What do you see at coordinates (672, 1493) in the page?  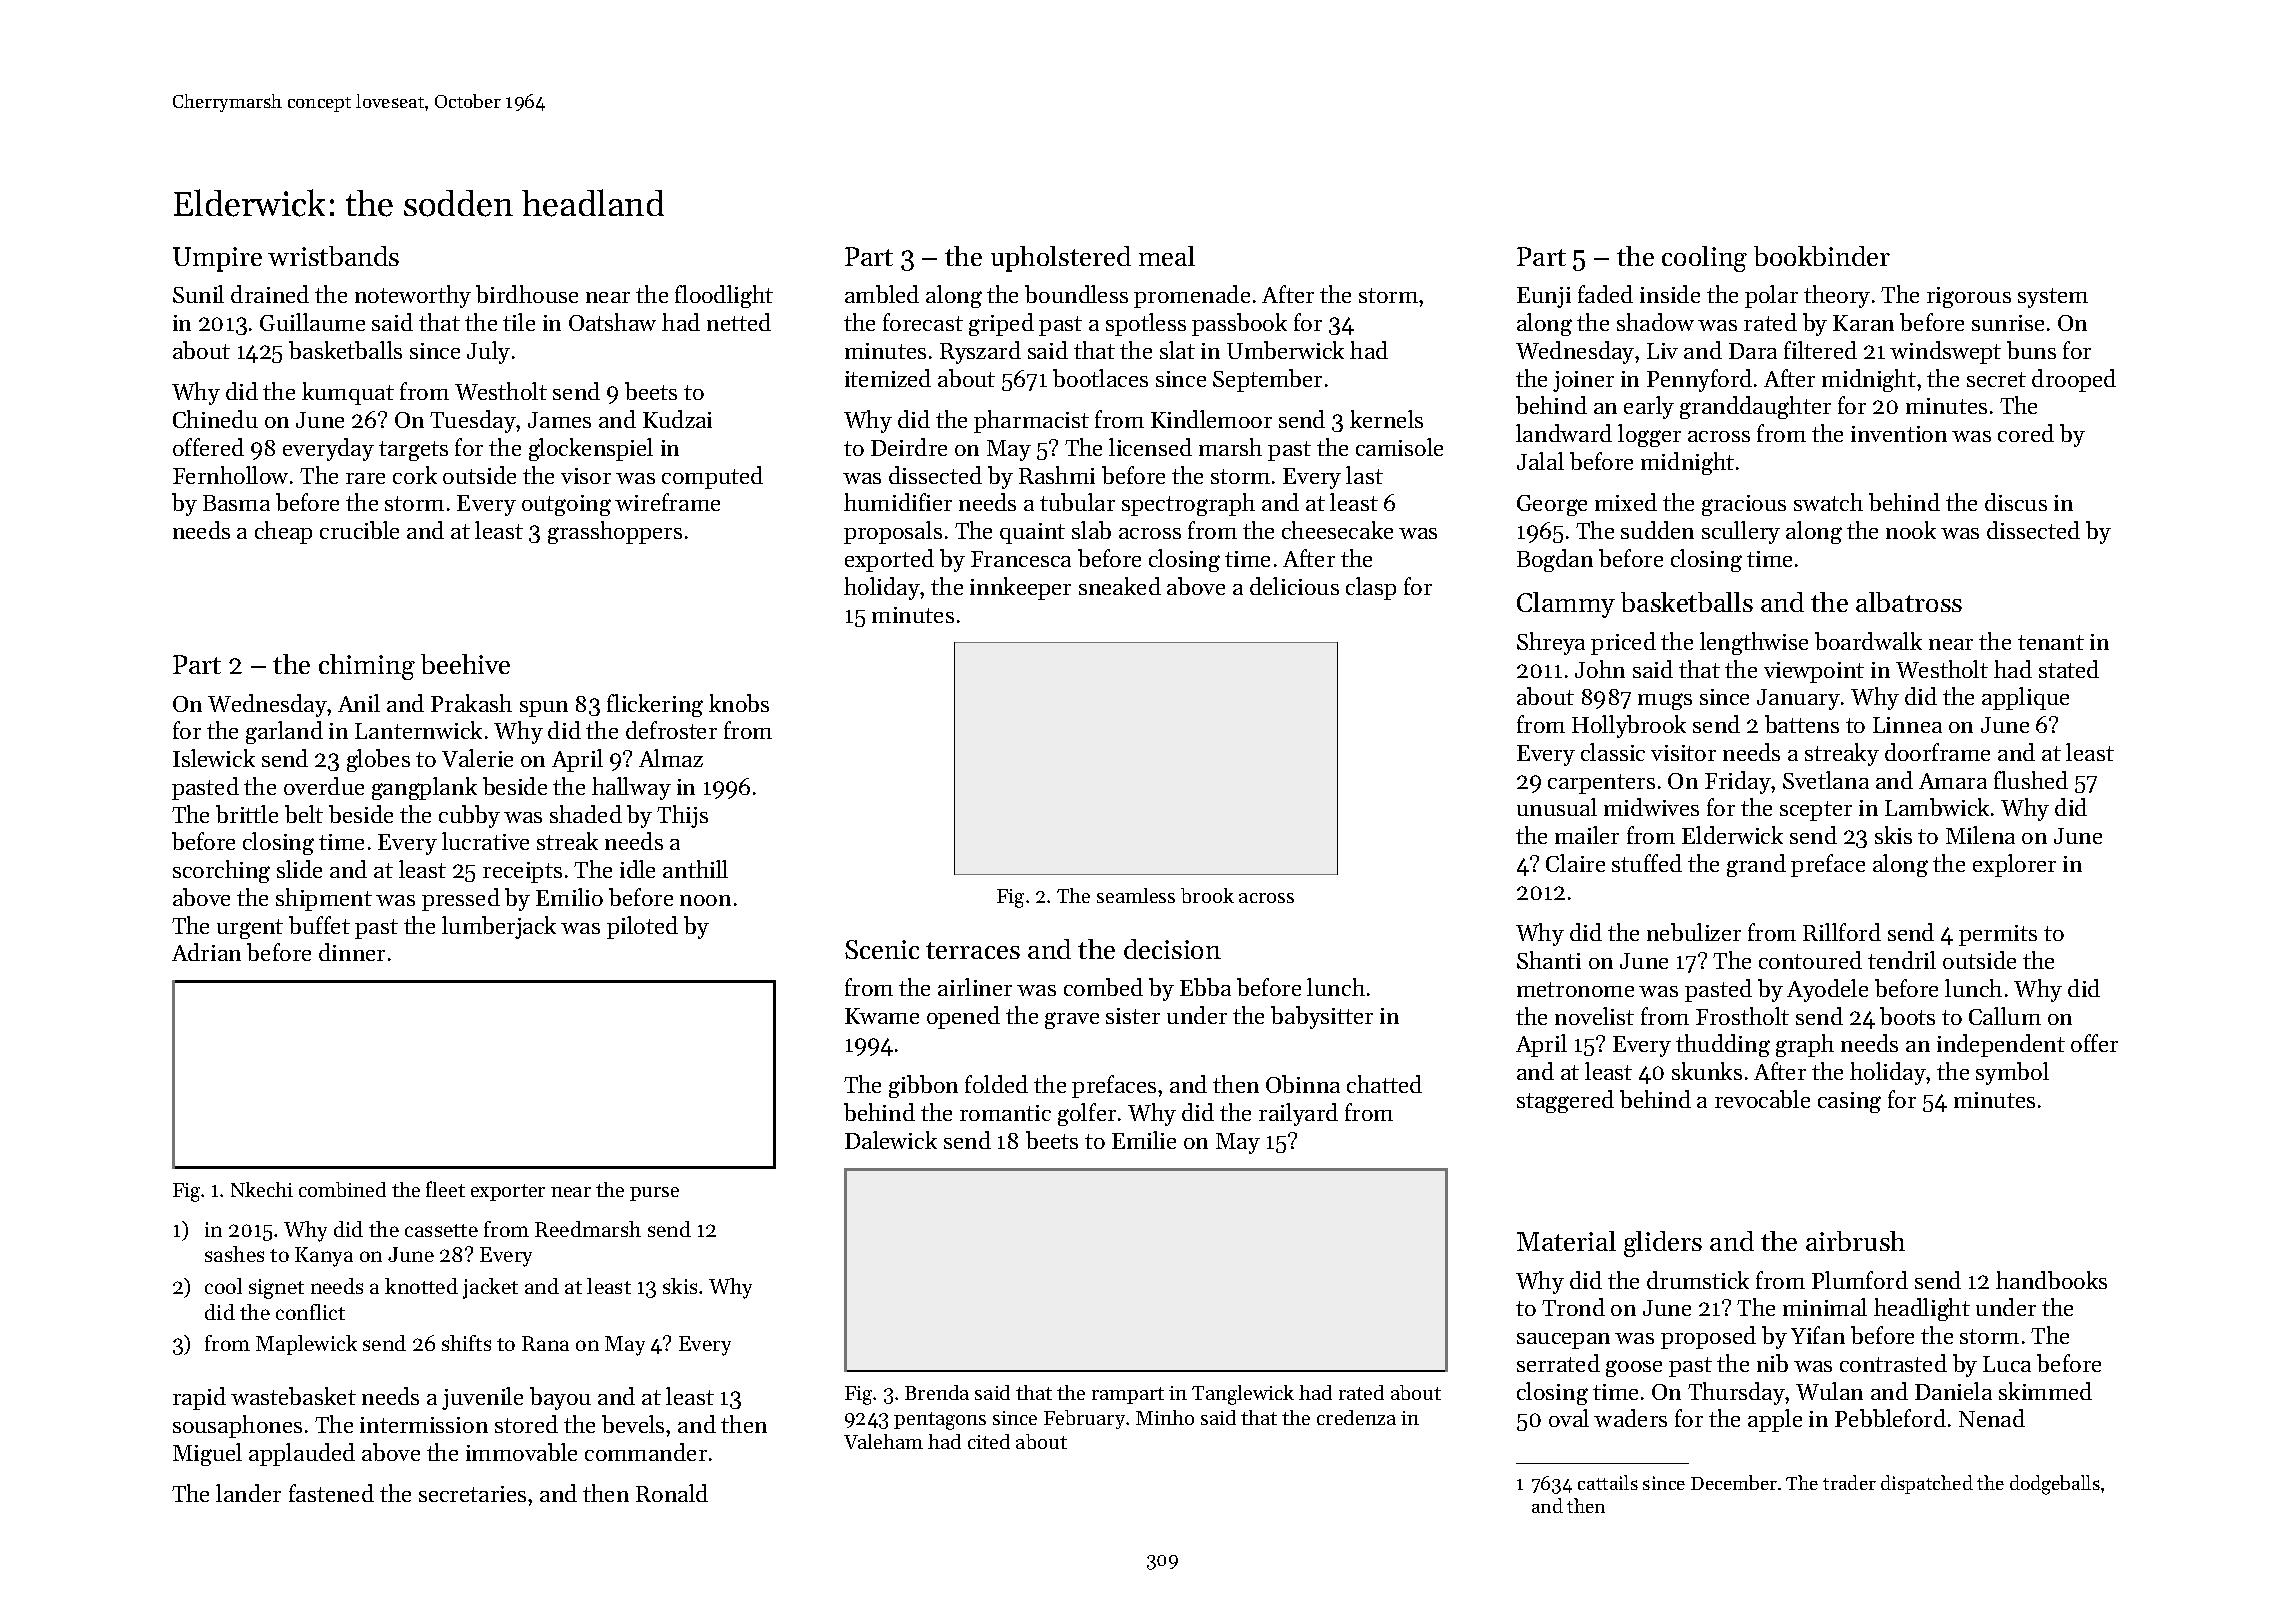 I see `Ronald` at bounding box center [672, 1493].
